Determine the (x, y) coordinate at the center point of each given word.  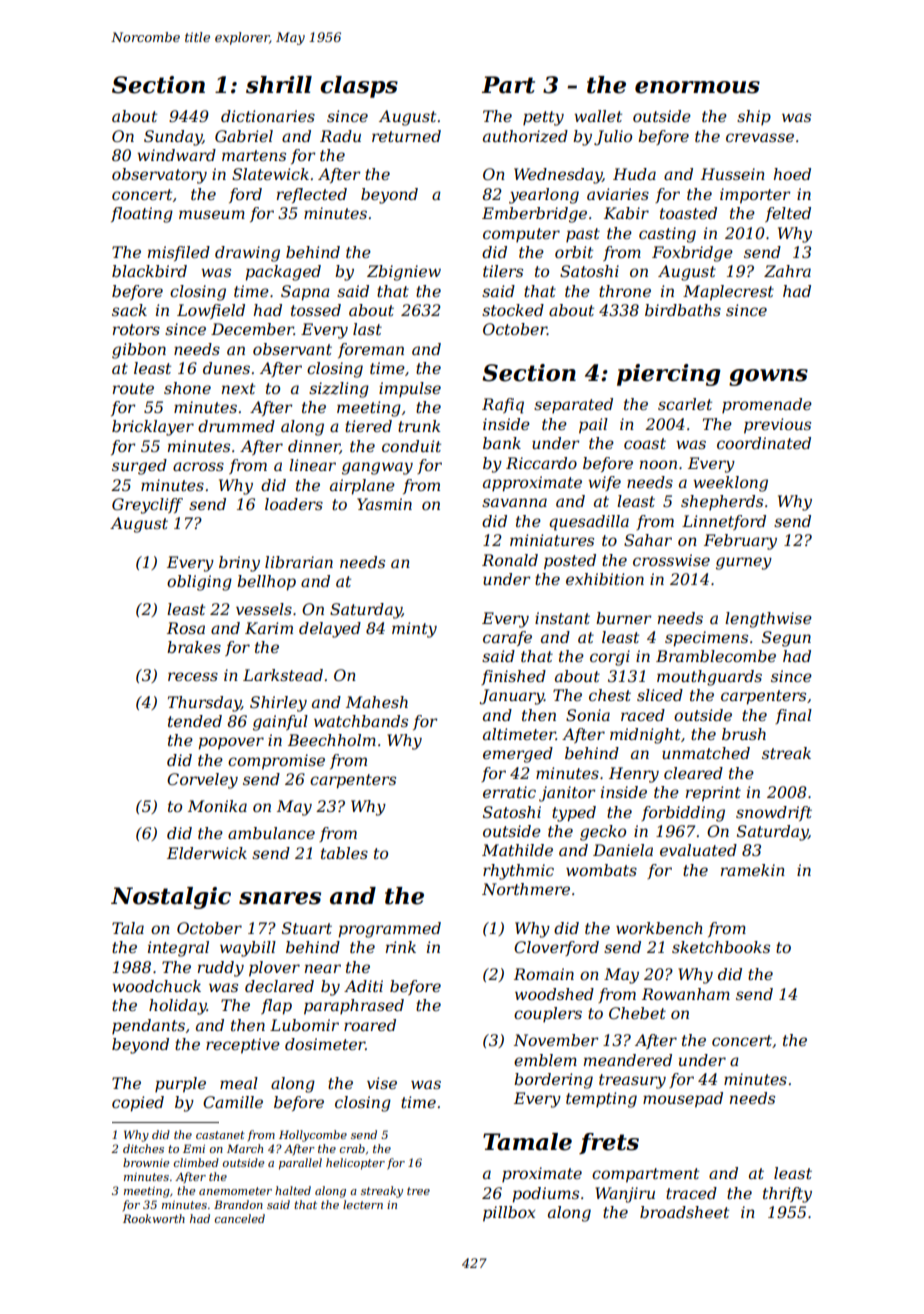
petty (543, 118)
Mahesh (377, 702)
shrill (279, 85)
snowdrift (774, 813)
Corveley (202, 781)
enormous (697, 87)
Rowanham (686, 994)
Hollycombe (313, 1136)
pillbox (509, 1214)
